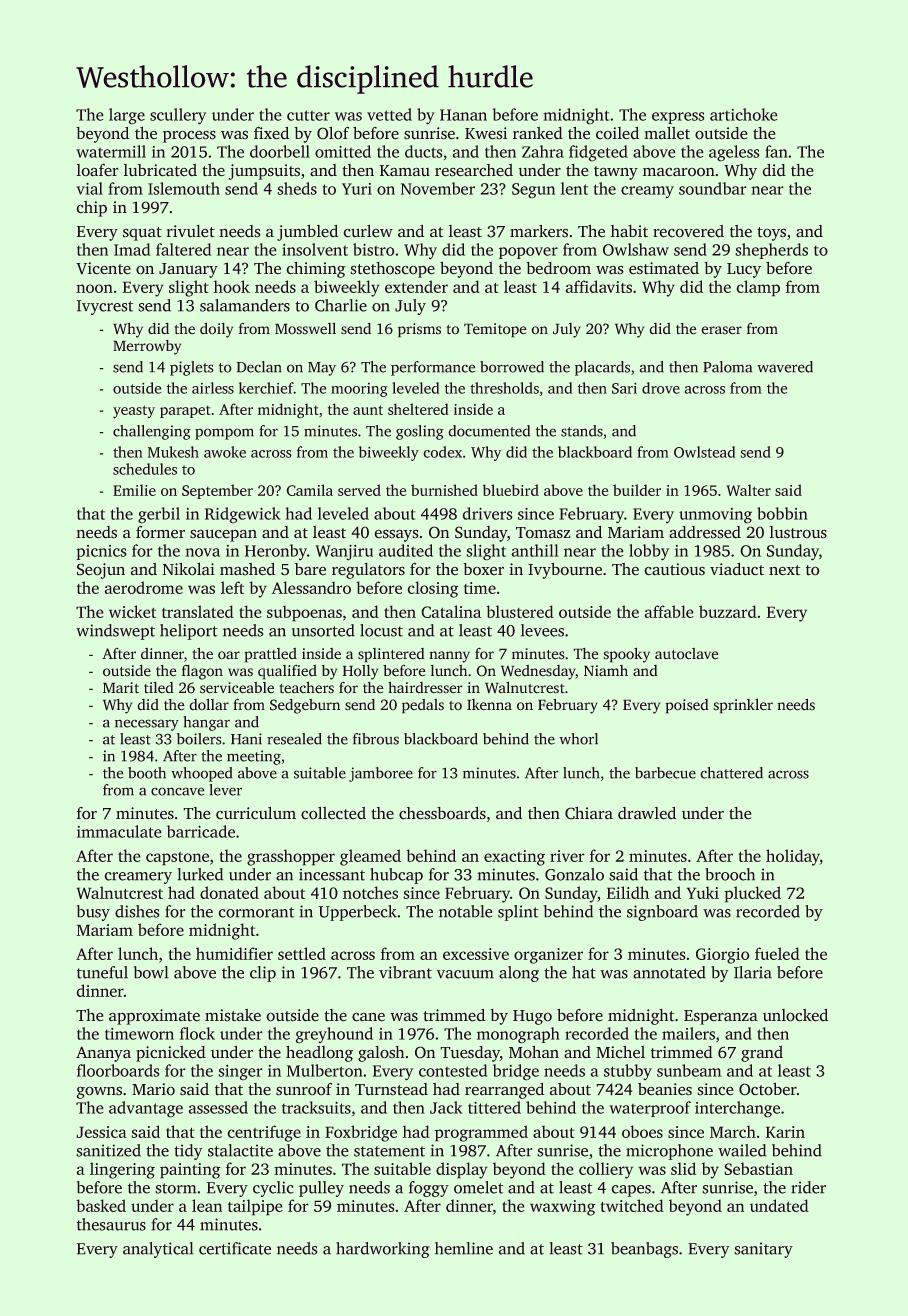 The image size is (908, 1316). What do you see at coordinates (624, 388) in the image?
I see `Sari` at bounding box center [624, 388].
